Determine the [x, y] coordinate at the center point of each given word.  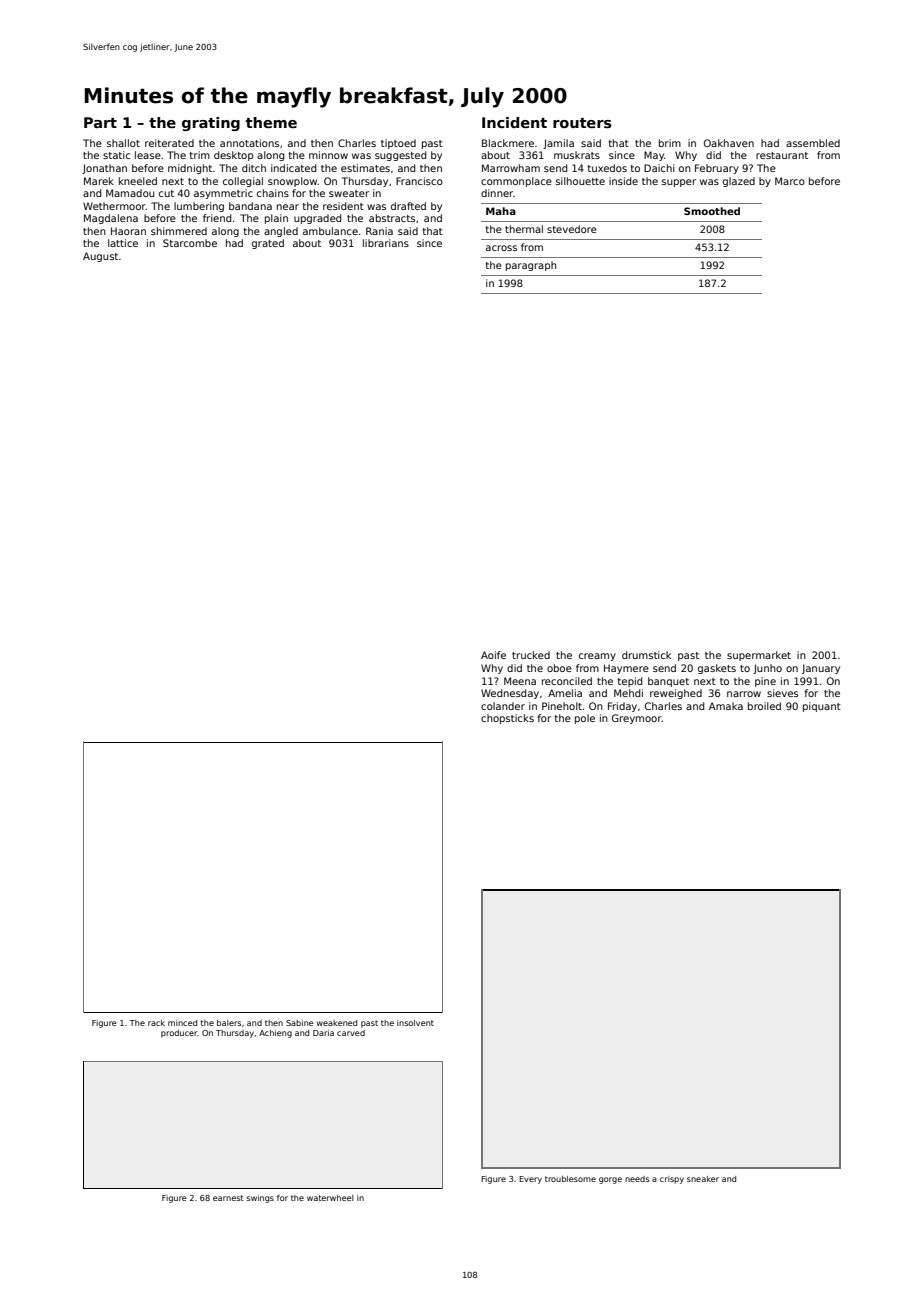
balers [229, 1023]
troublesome [570, 1179]
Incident [514, 122]
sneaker [703, 1179]
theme [271, 122]
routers [582, 123]
